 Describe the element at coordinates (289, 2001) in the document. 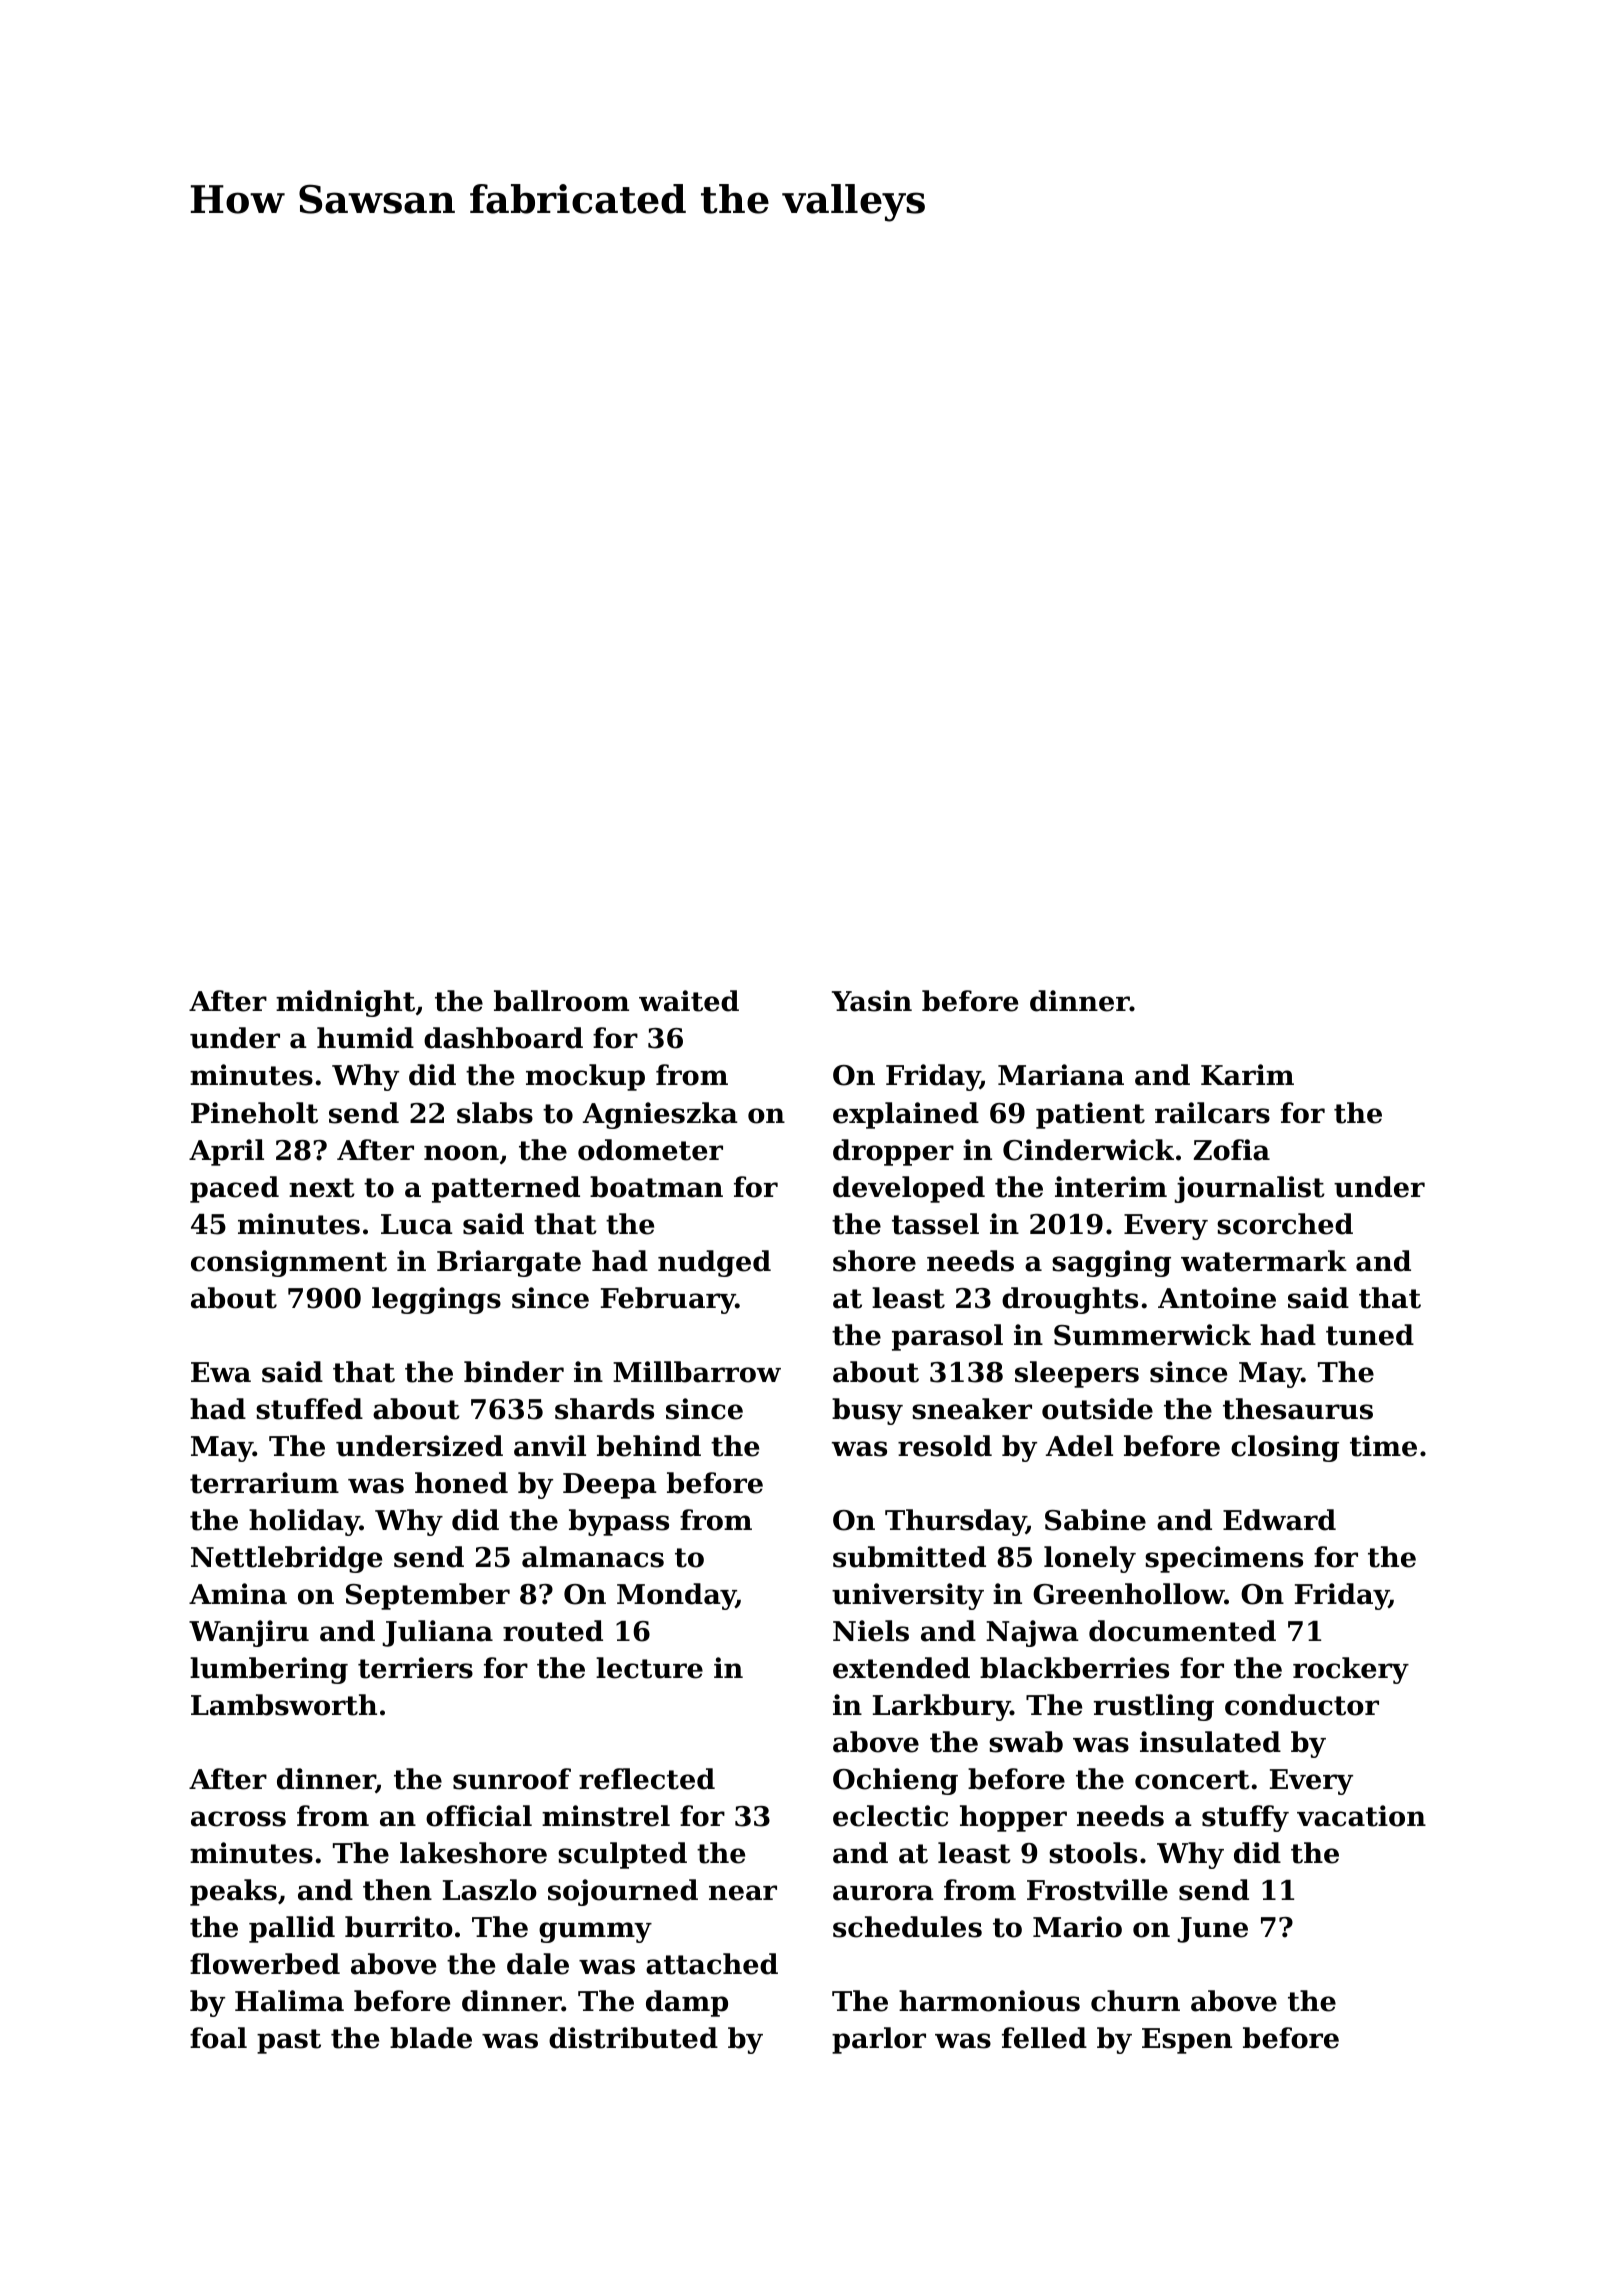

I see `Halima` at that location.
